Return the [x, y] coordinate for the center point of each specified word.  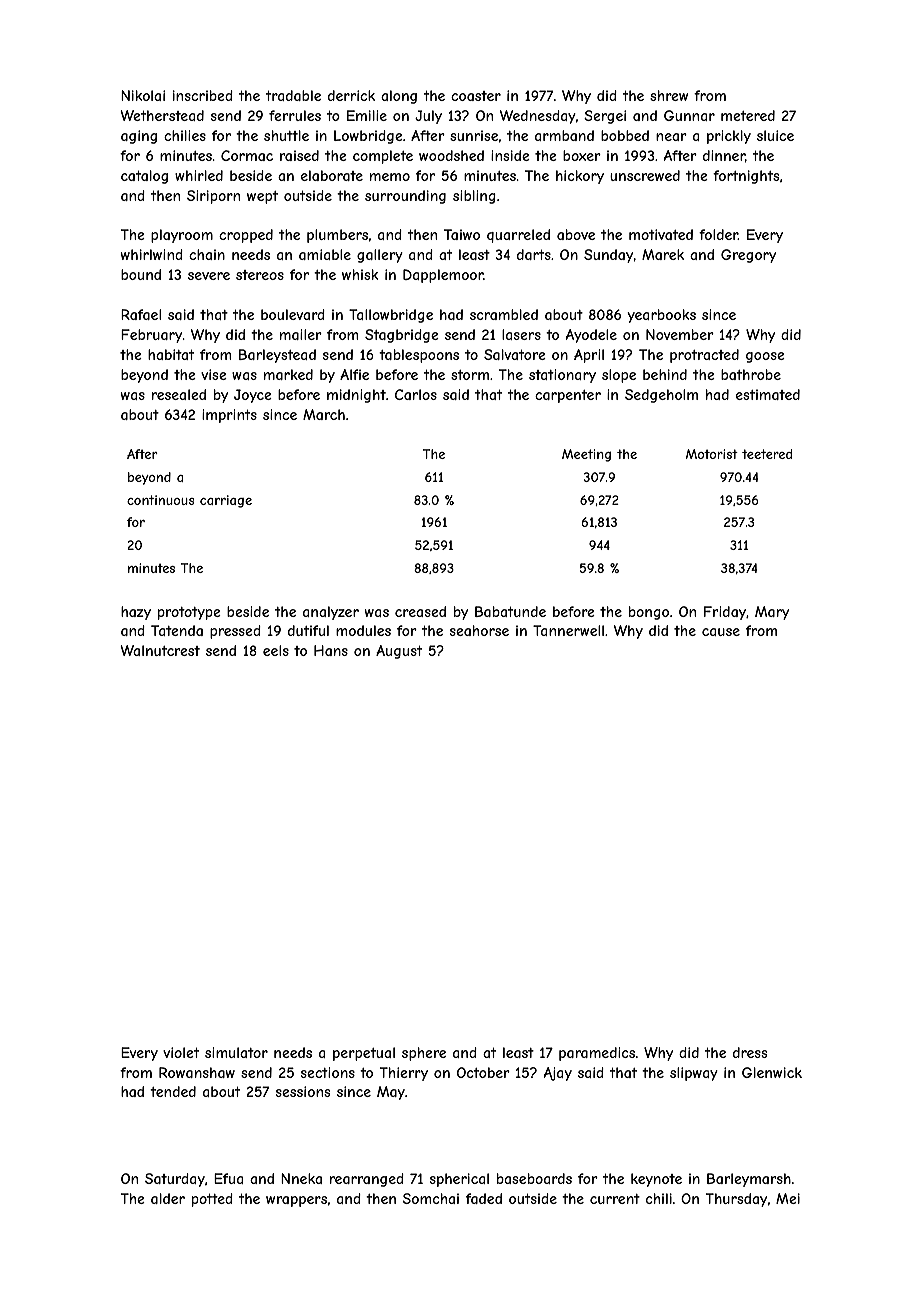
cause [721, 632]
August [399, 652]
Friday [725, 613]
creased [420, 611]
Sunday [608, 256]
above [576, 234]
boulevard [293, 314]
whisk [360, 274]
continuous [160, 500]
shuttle [286, 135]
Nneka [301, 1178]
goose [765, 357]
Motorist [712, 454]
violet [181, 1052]
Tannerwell [568, 630]
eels [276, 650]
